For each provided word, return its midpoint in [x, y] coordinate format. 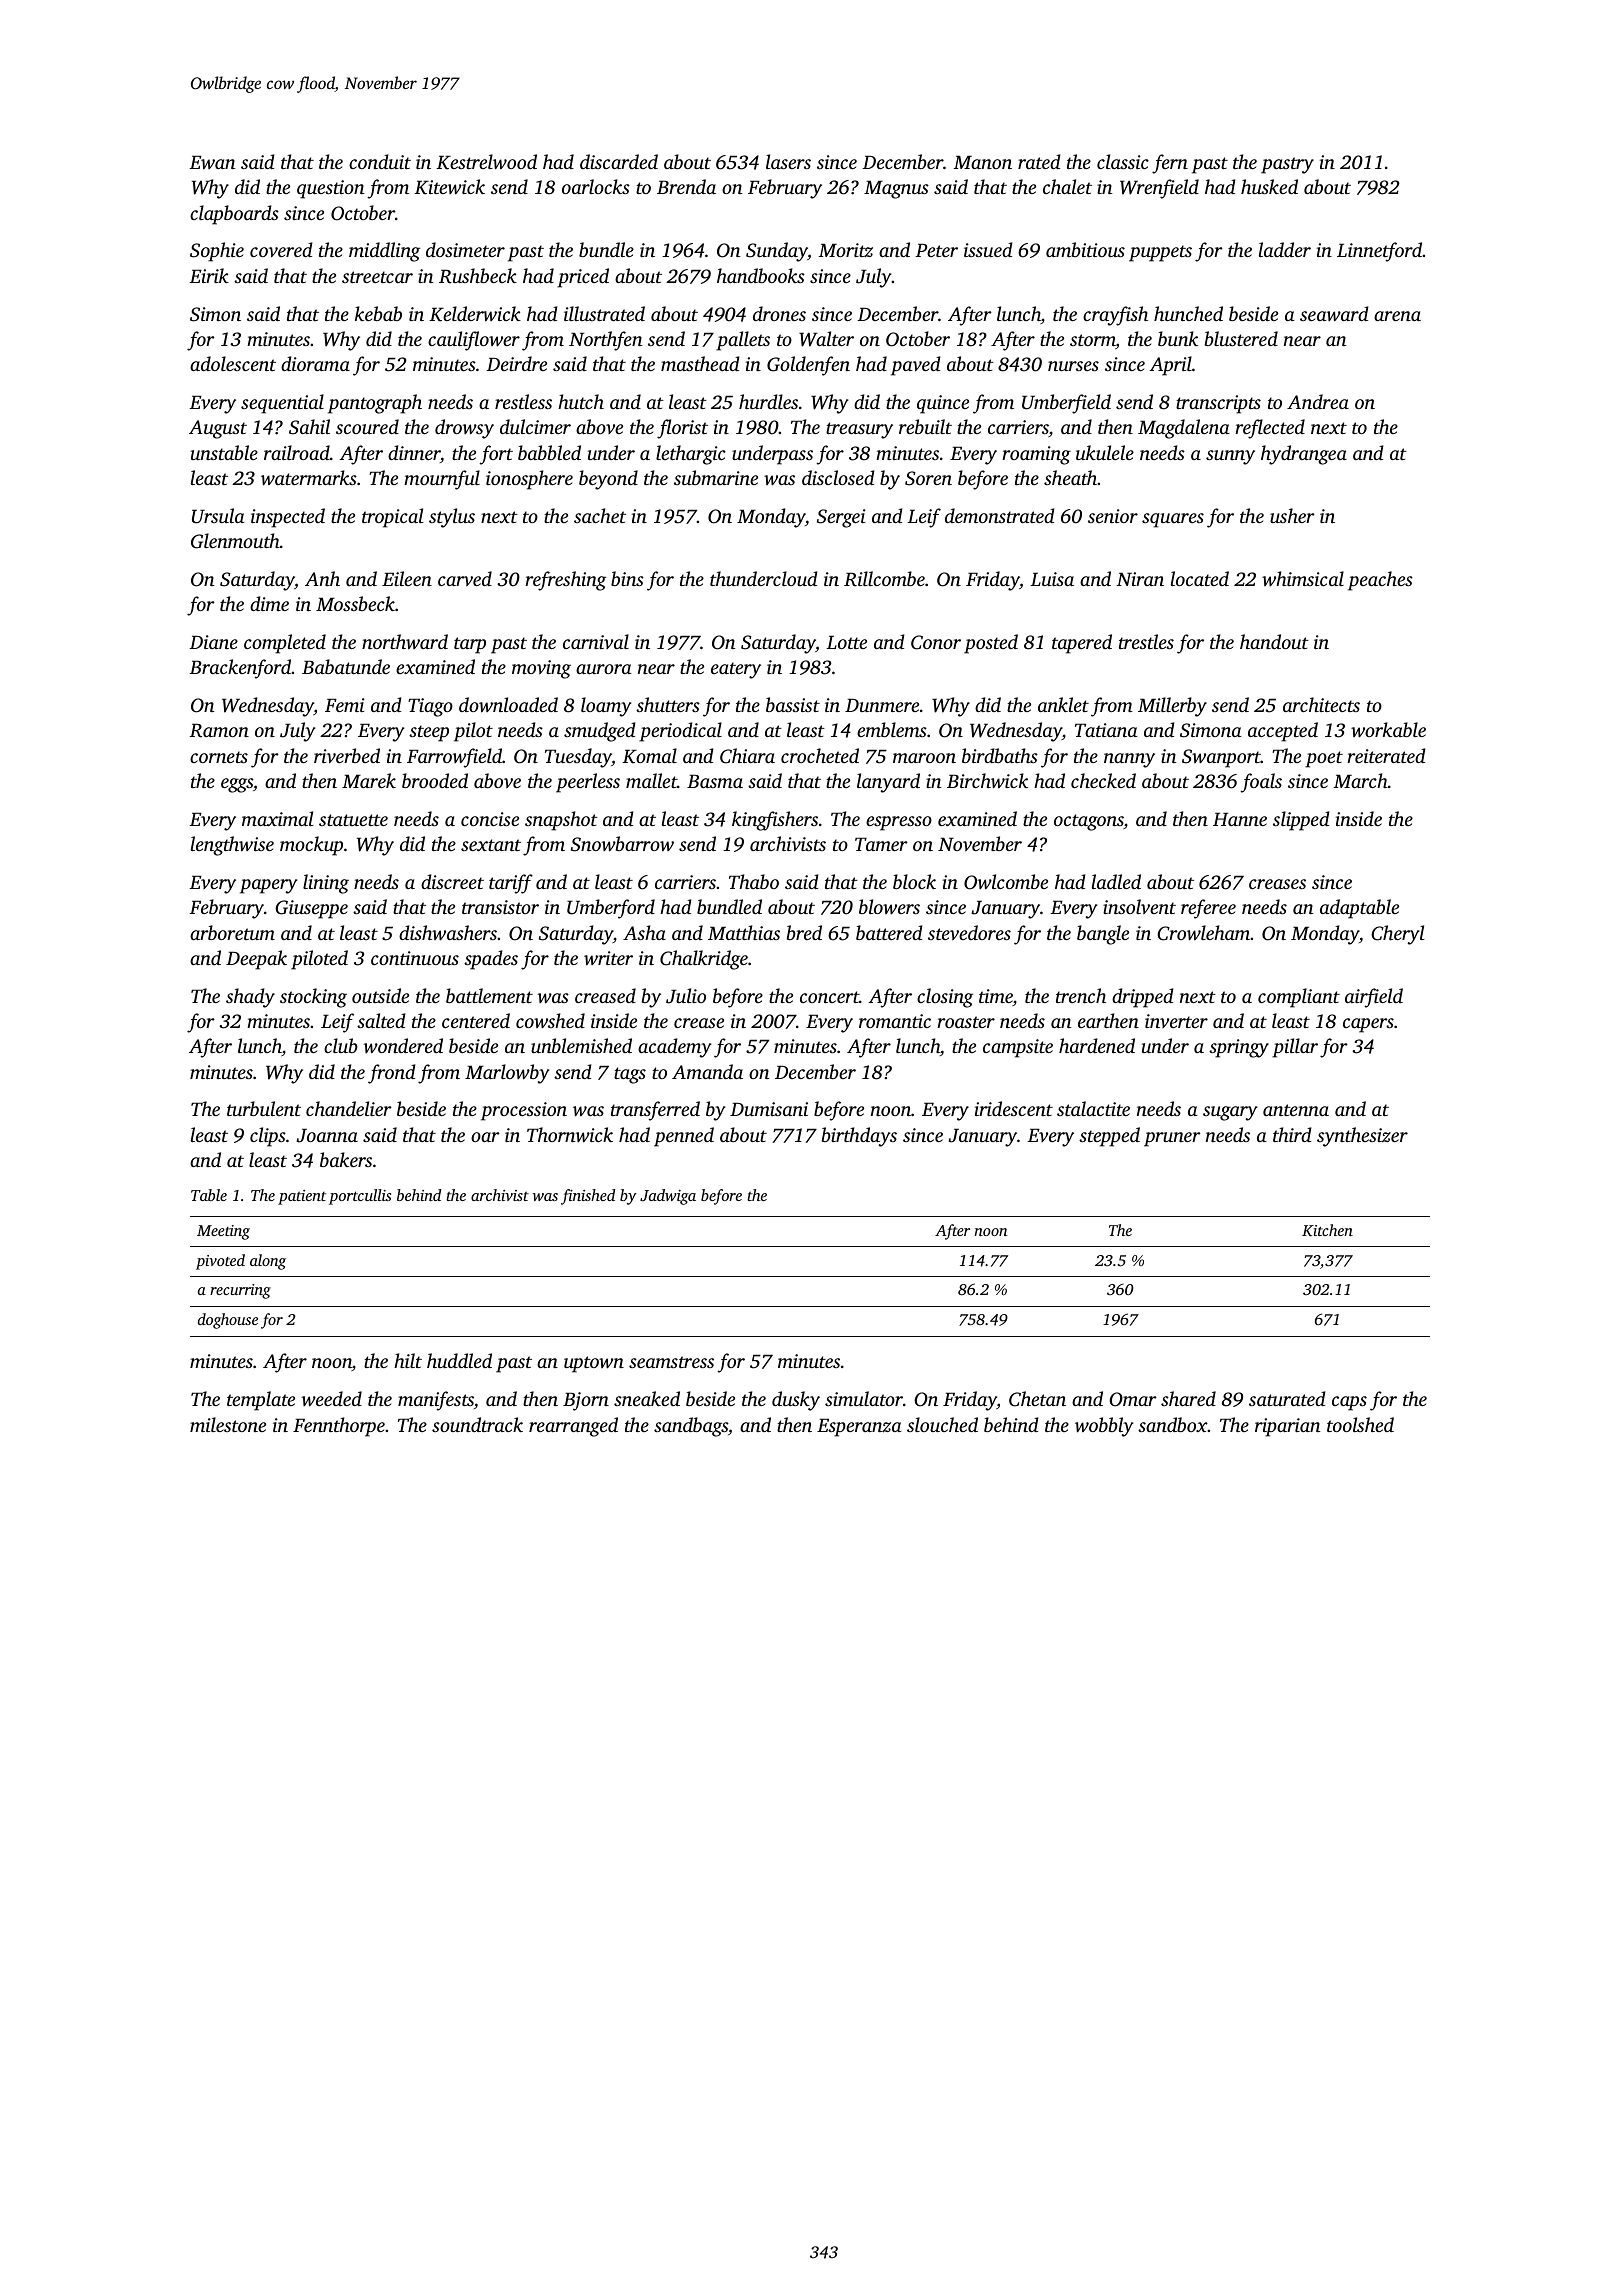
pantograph [375, 404]
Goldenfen [808, 366]
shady [250, 998]
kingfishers [775, 821]
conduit [380, 161]
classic [1123, 161]
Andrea [1318, 401]
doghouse [228, 1321]
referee [1208, 909]
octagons [1089, 822]
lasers [788, 161]
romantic [895, 1021]
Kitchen [1327, 1230]
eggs [237, 785]
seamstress [671, 1362]
